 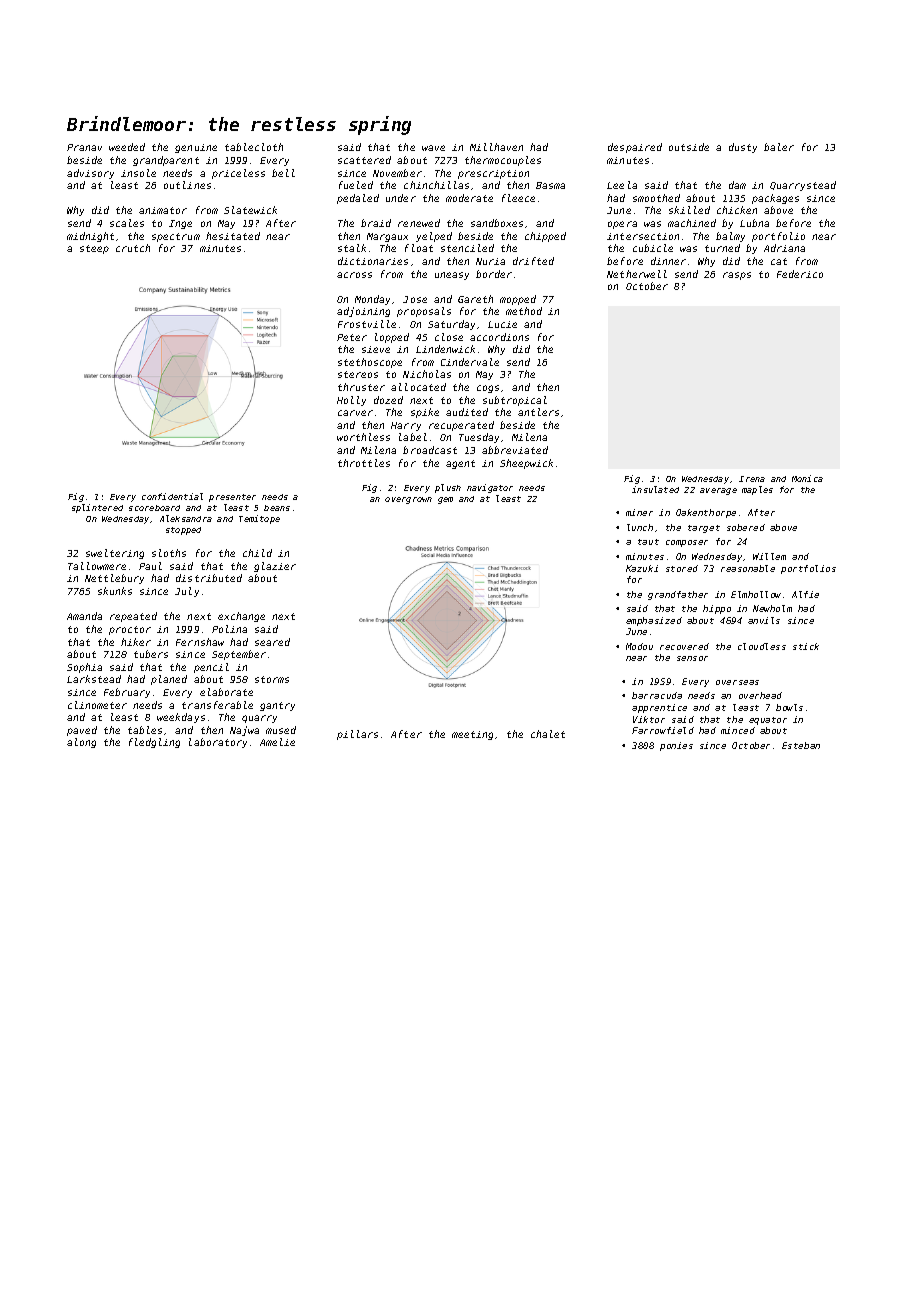 I want to click on Federico, so click(x=800, y=274).
